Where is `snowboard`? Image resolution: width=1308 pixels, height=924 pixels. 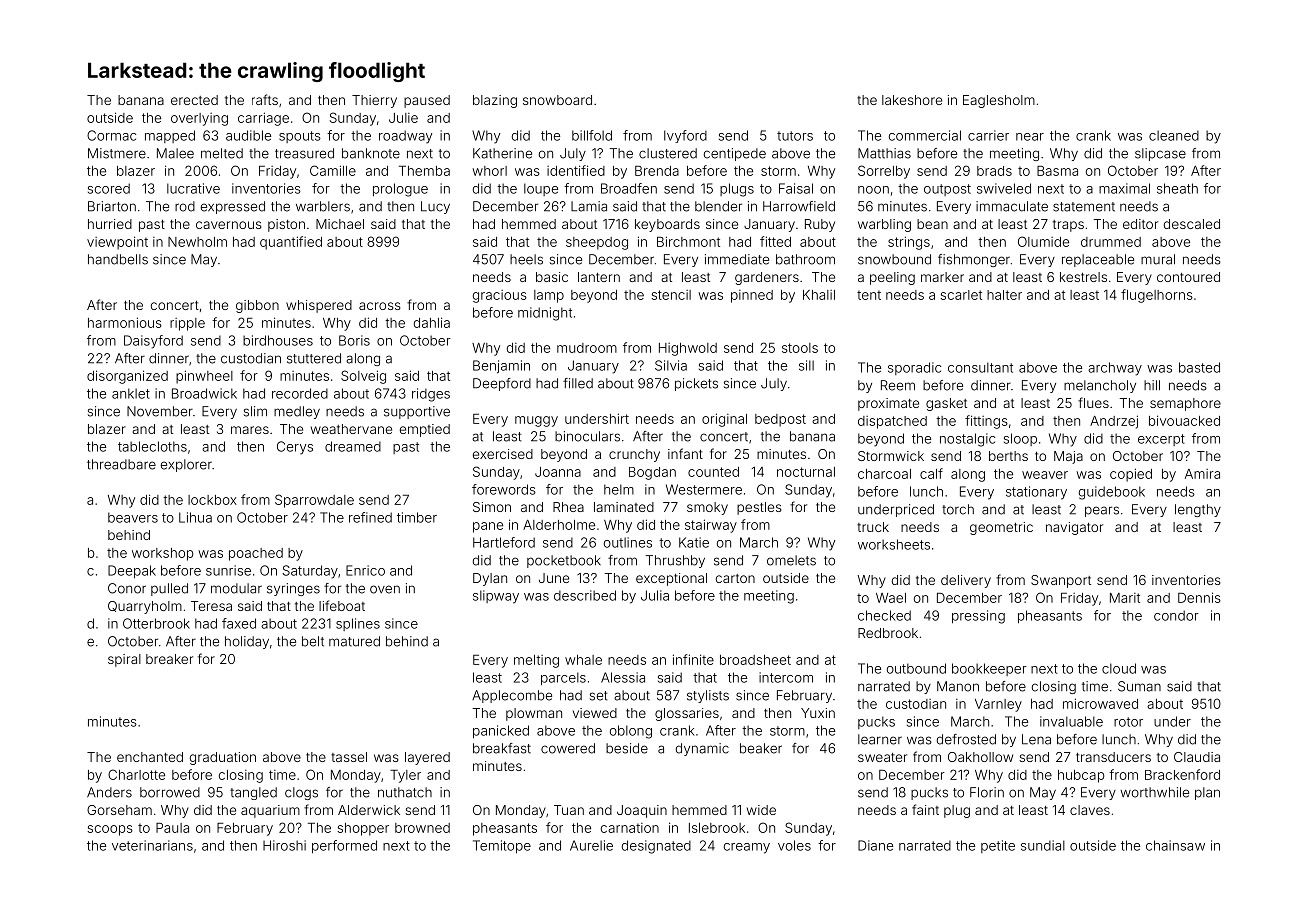 snowboard is located at coordinates (557, 100).
